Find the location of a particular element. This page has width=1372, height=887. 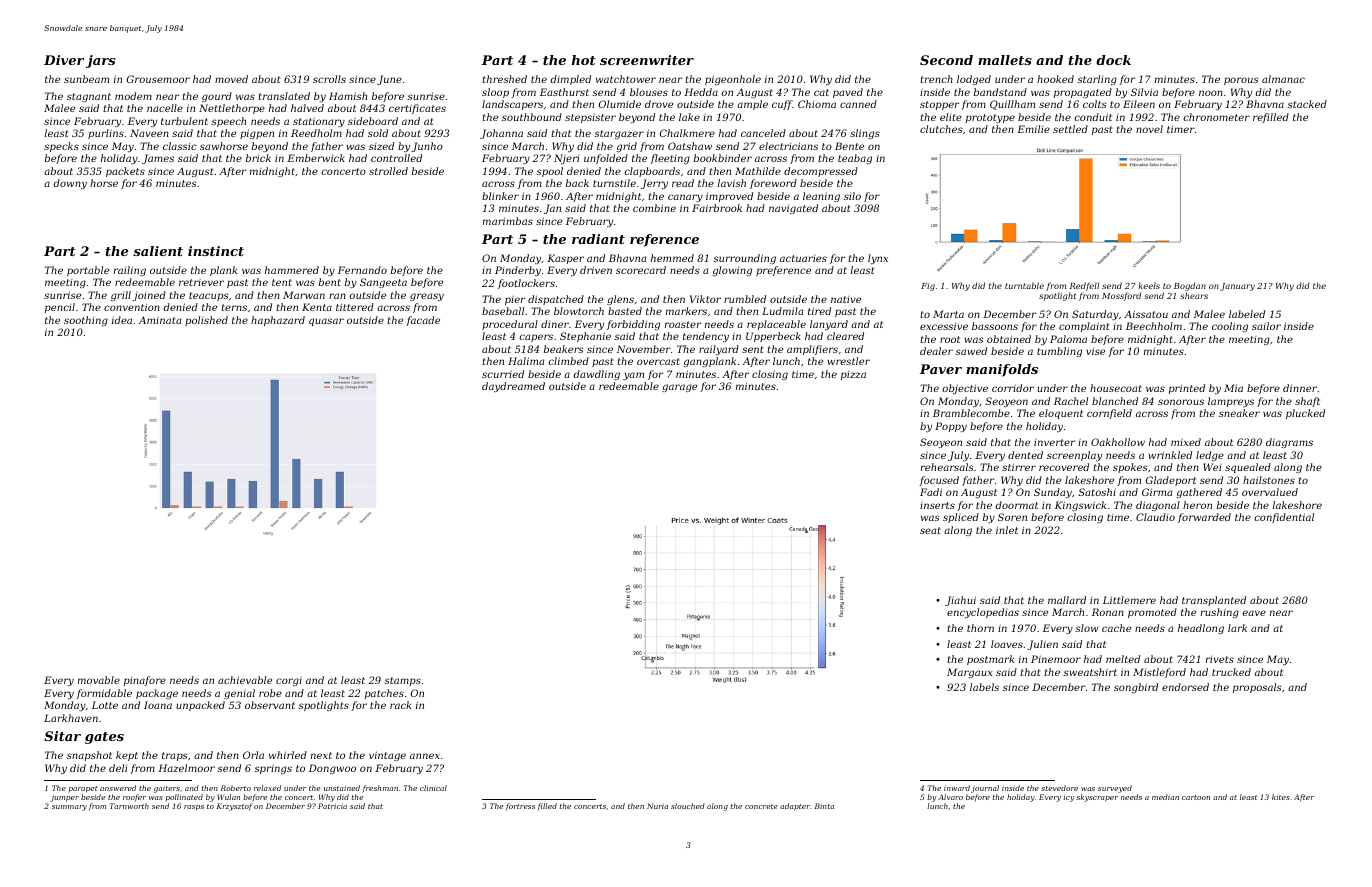

unpacked is located at coordinates (200, 706).
